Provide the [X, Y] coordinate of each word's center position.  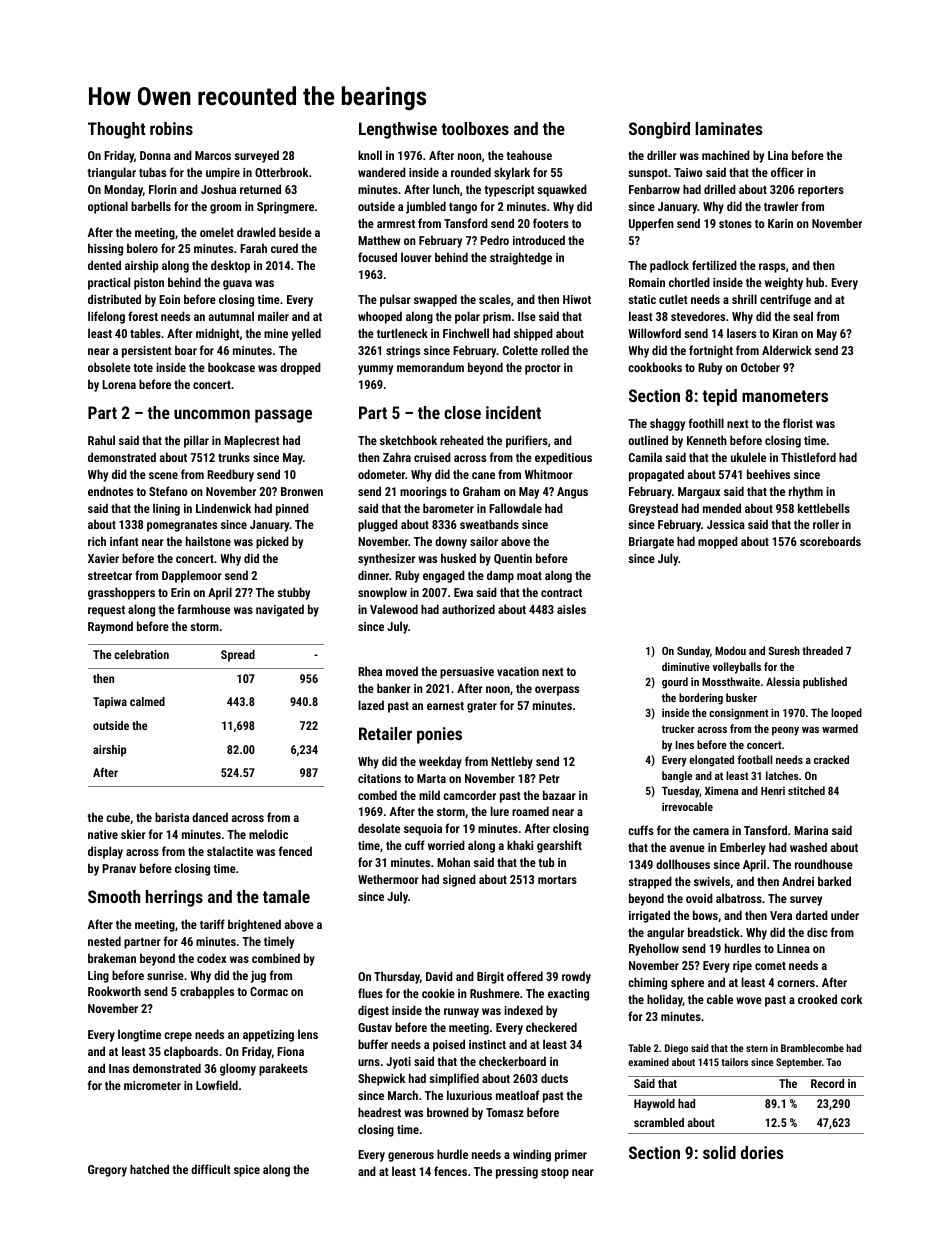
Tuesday [681, 792]
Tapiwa [110, 703]
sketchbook [408, 440]
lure [499, 811]
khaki [520, 845]
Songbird [659, 130]
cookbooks [655, 367]
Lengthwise [398, 130]
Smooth [114, 896]
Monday [123, 190]
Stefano [168, 491]
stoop [555, 1173]
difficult [211, 1169]
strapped [650, 882]
